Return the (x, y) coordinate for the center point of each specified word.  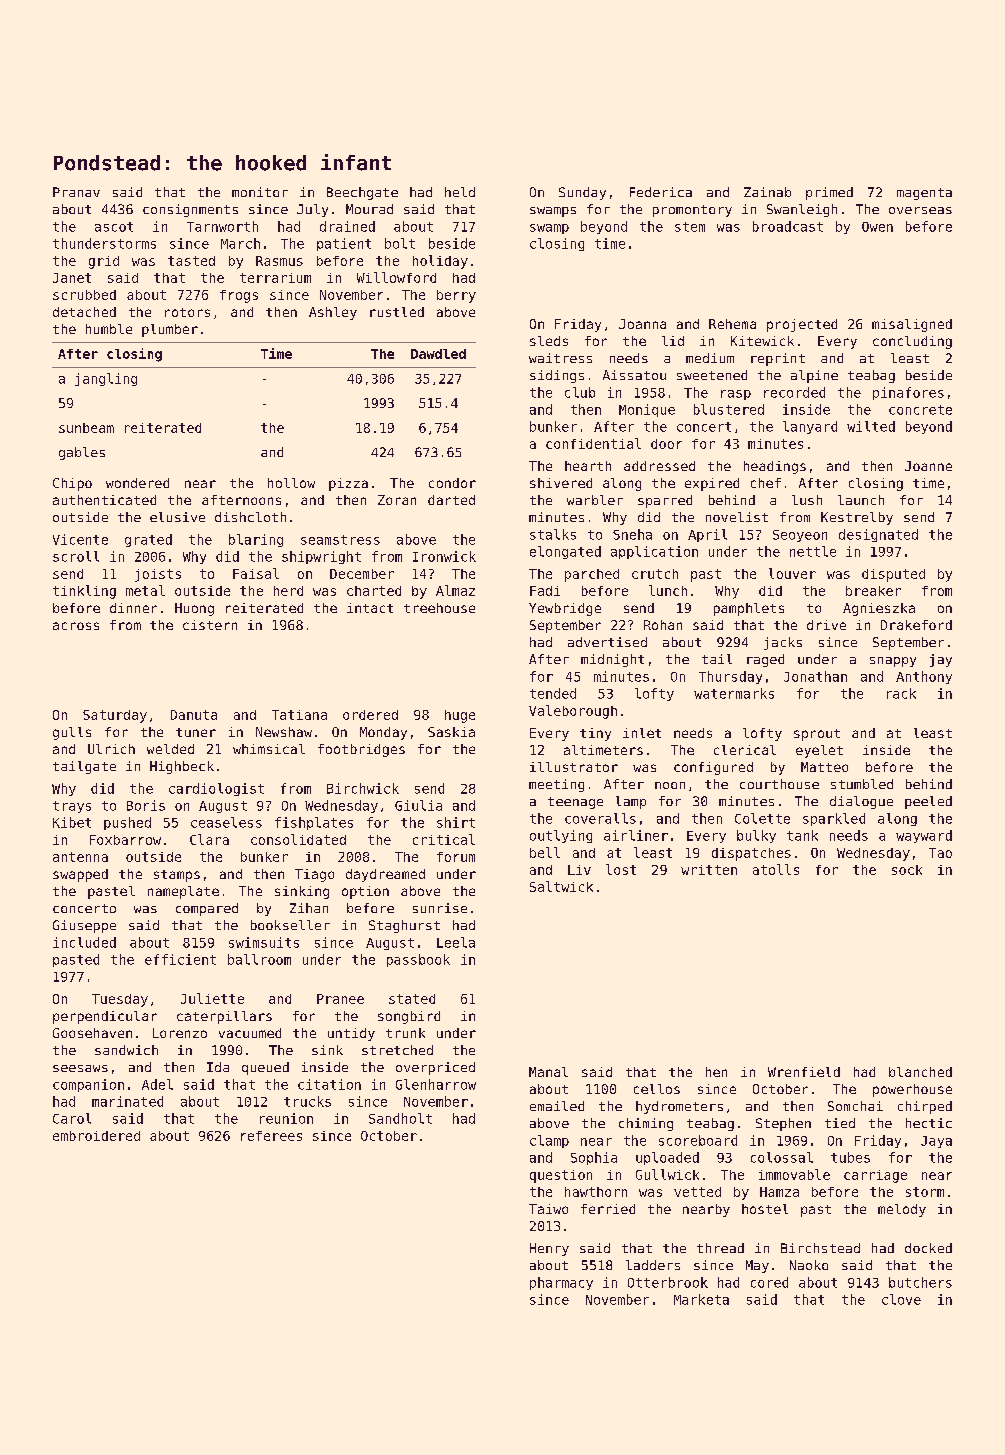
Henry (549, 1249)
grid (104, 262)
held (460, 192)
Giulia (418, 805)
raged (765, 660)
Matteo (824, 767)
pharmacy (561, 1283)
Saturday (115, 716)
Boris (146, 805)
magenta (924, 194)
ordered (370, 715)
